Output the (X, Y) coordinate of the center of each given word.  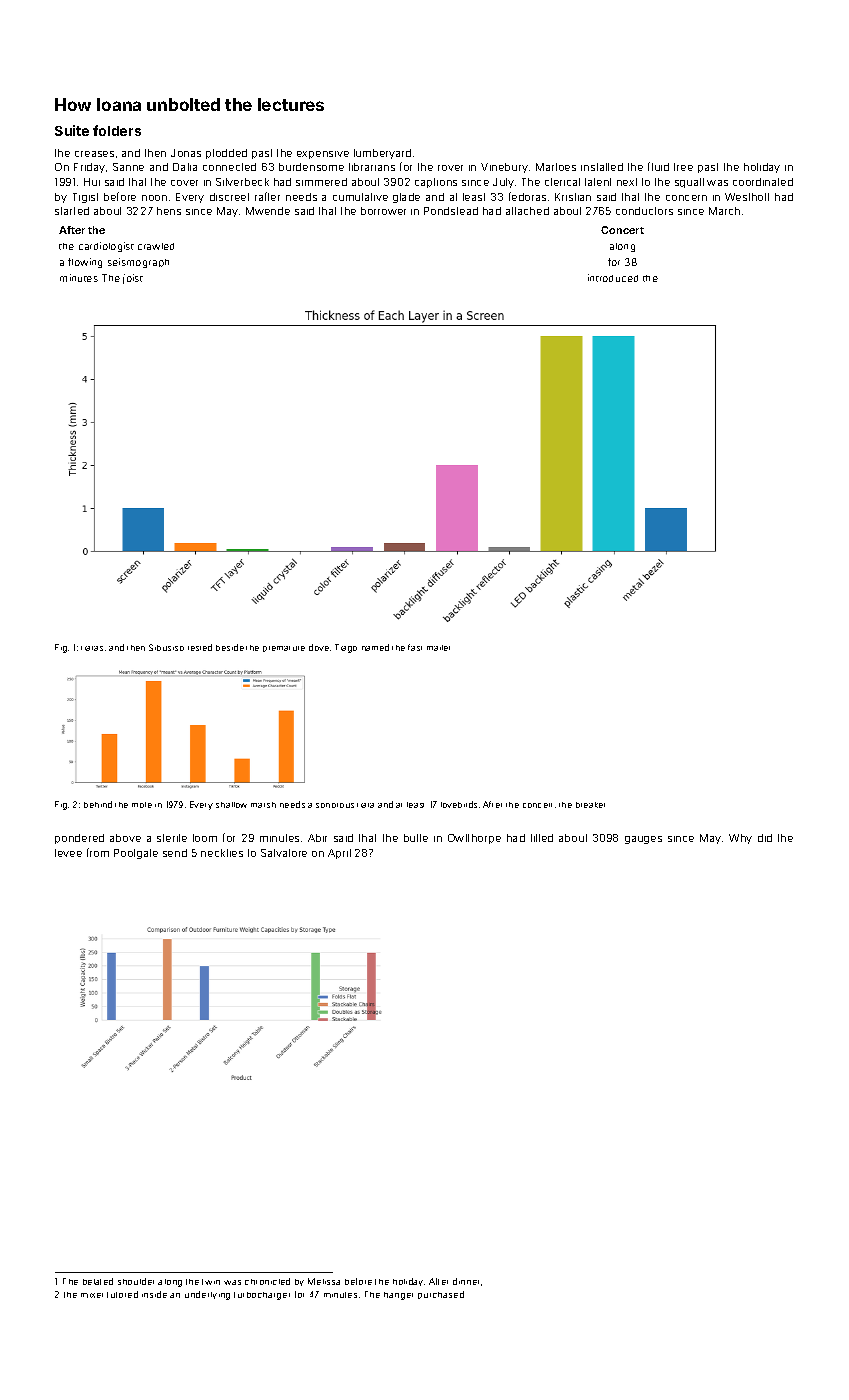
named (375, 647)
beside (230, 647)
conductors (644, 211)
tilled (542, 838)
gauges (643, 840)
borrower (383, 211)
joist (133, 279)
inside (154, 1294)
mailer (438, 648)
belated (98, 1281)
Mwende (268, 211)
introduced (613, 278)
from (98, 852)
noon (154, 198)
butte (416, 838)
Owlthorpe (474, 839)
